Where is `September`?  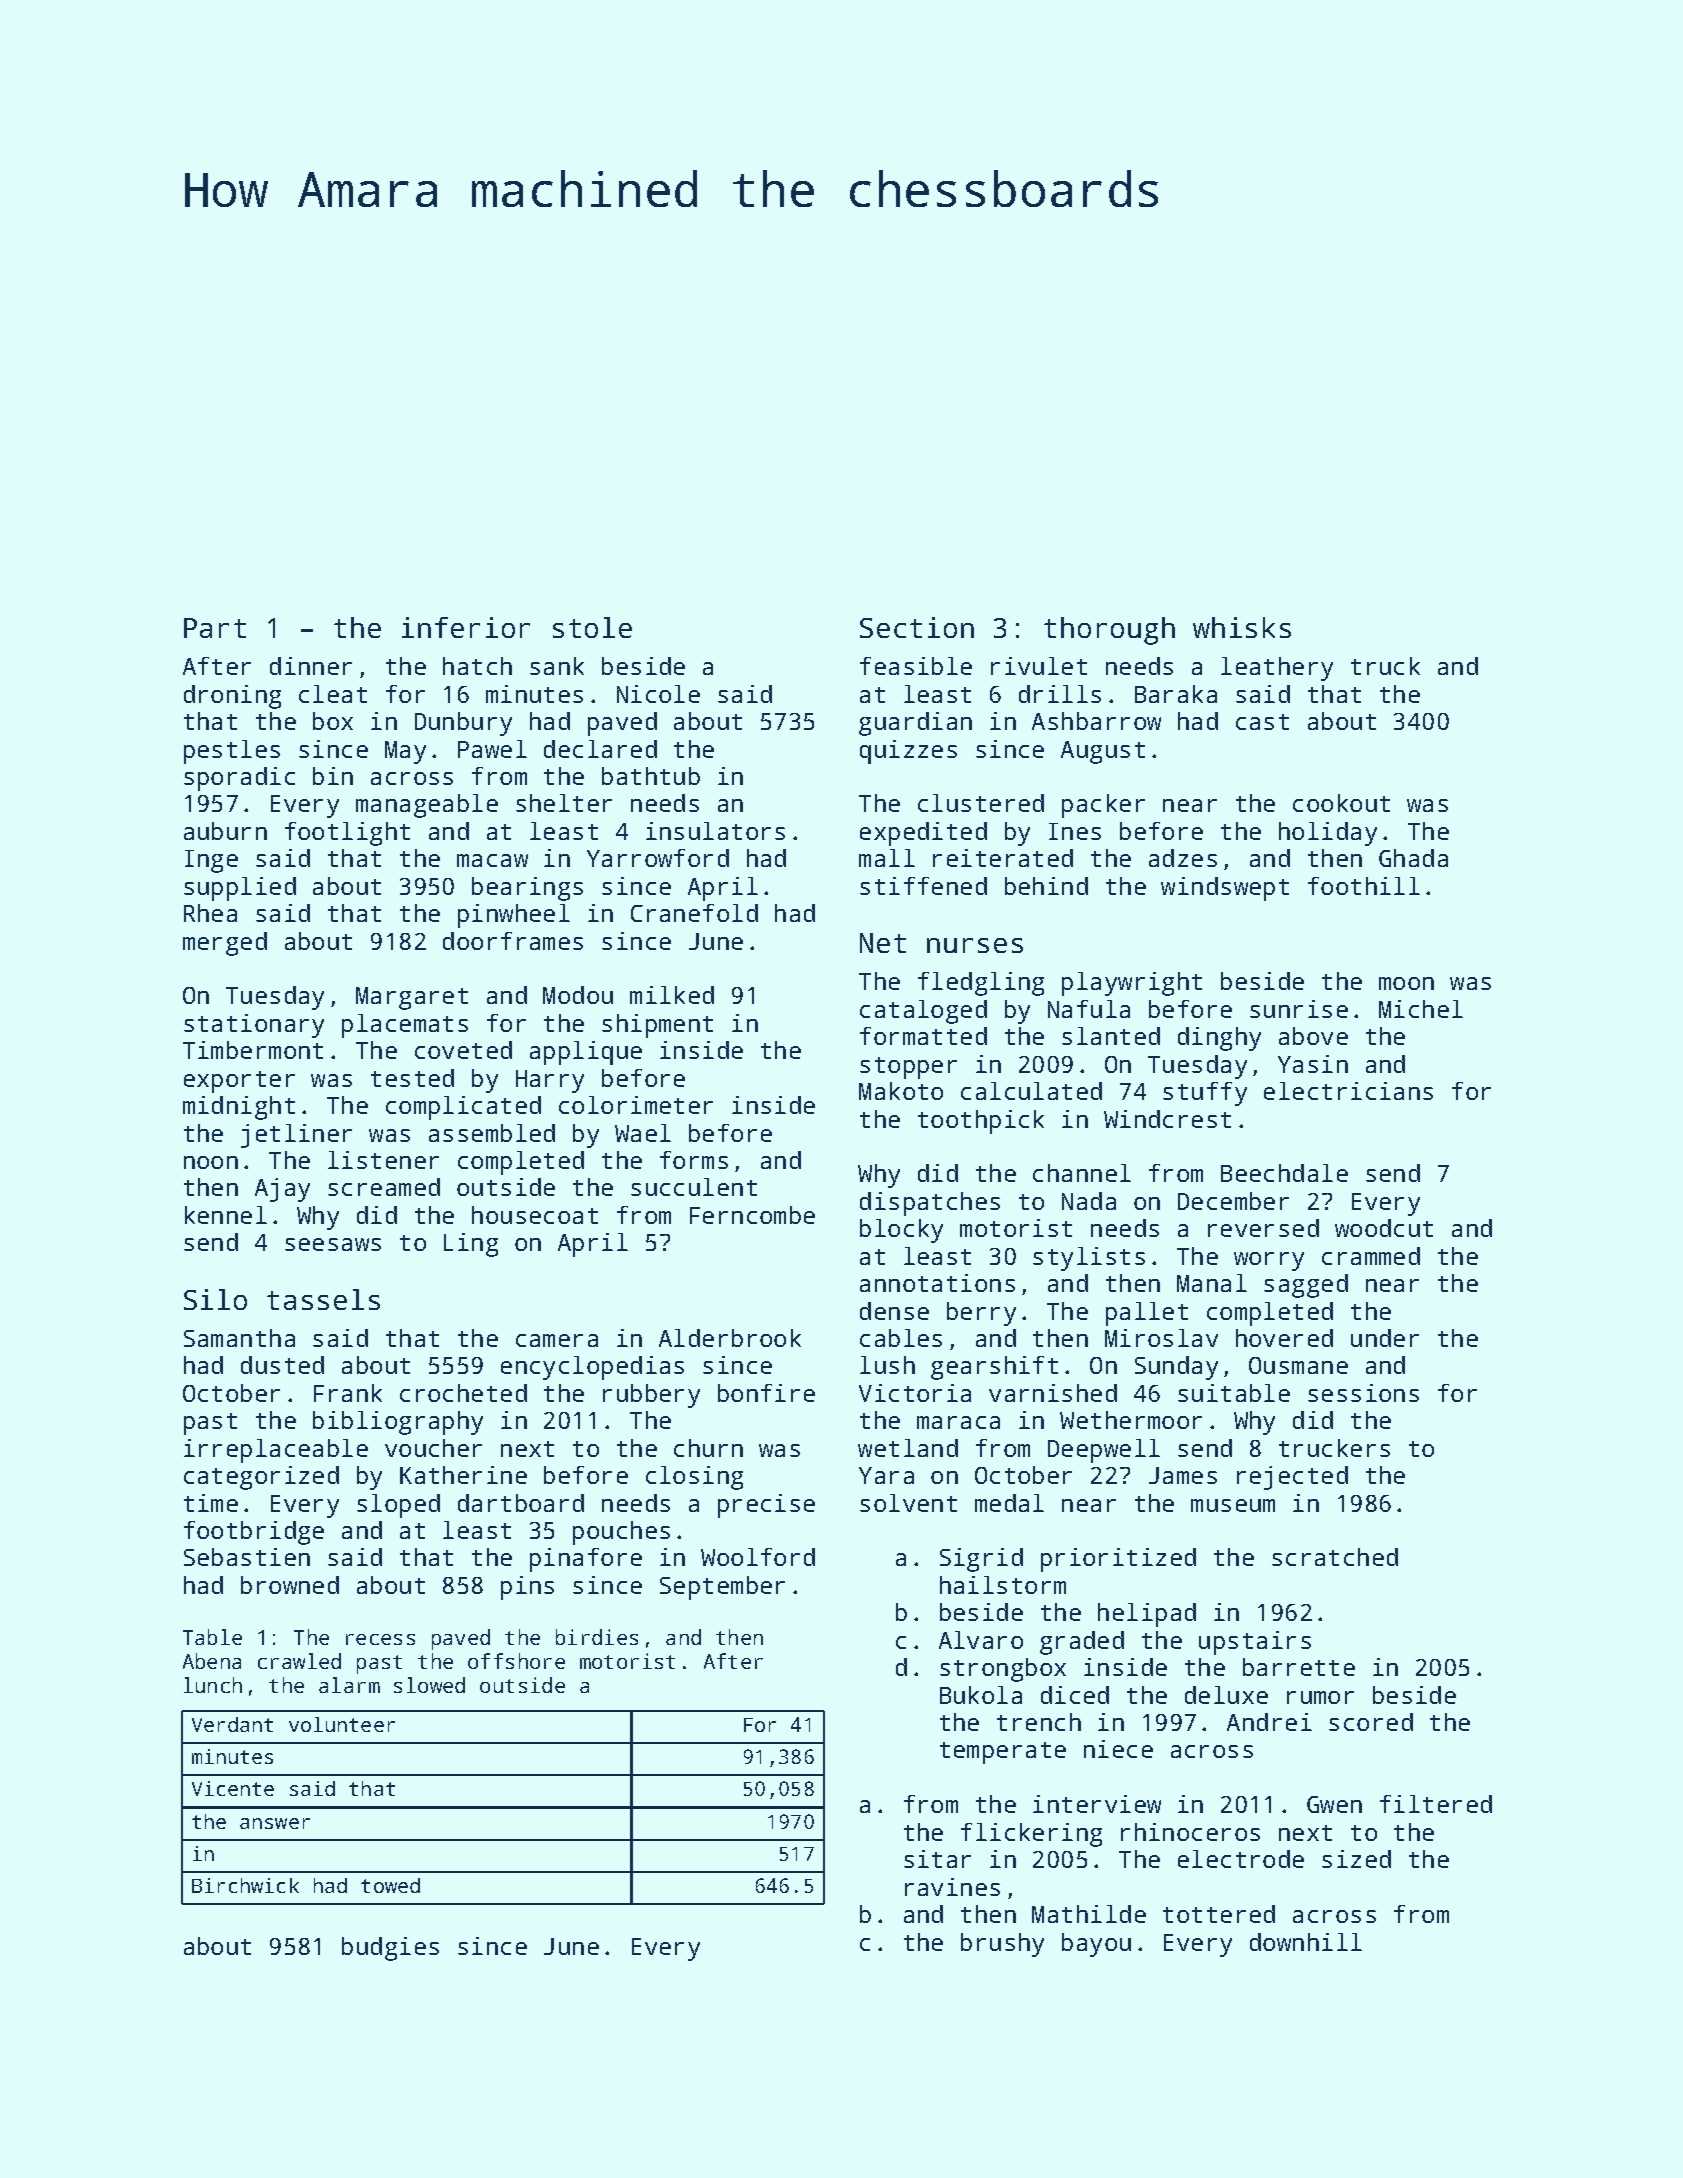
September is located at coordinates (722, 1588).
